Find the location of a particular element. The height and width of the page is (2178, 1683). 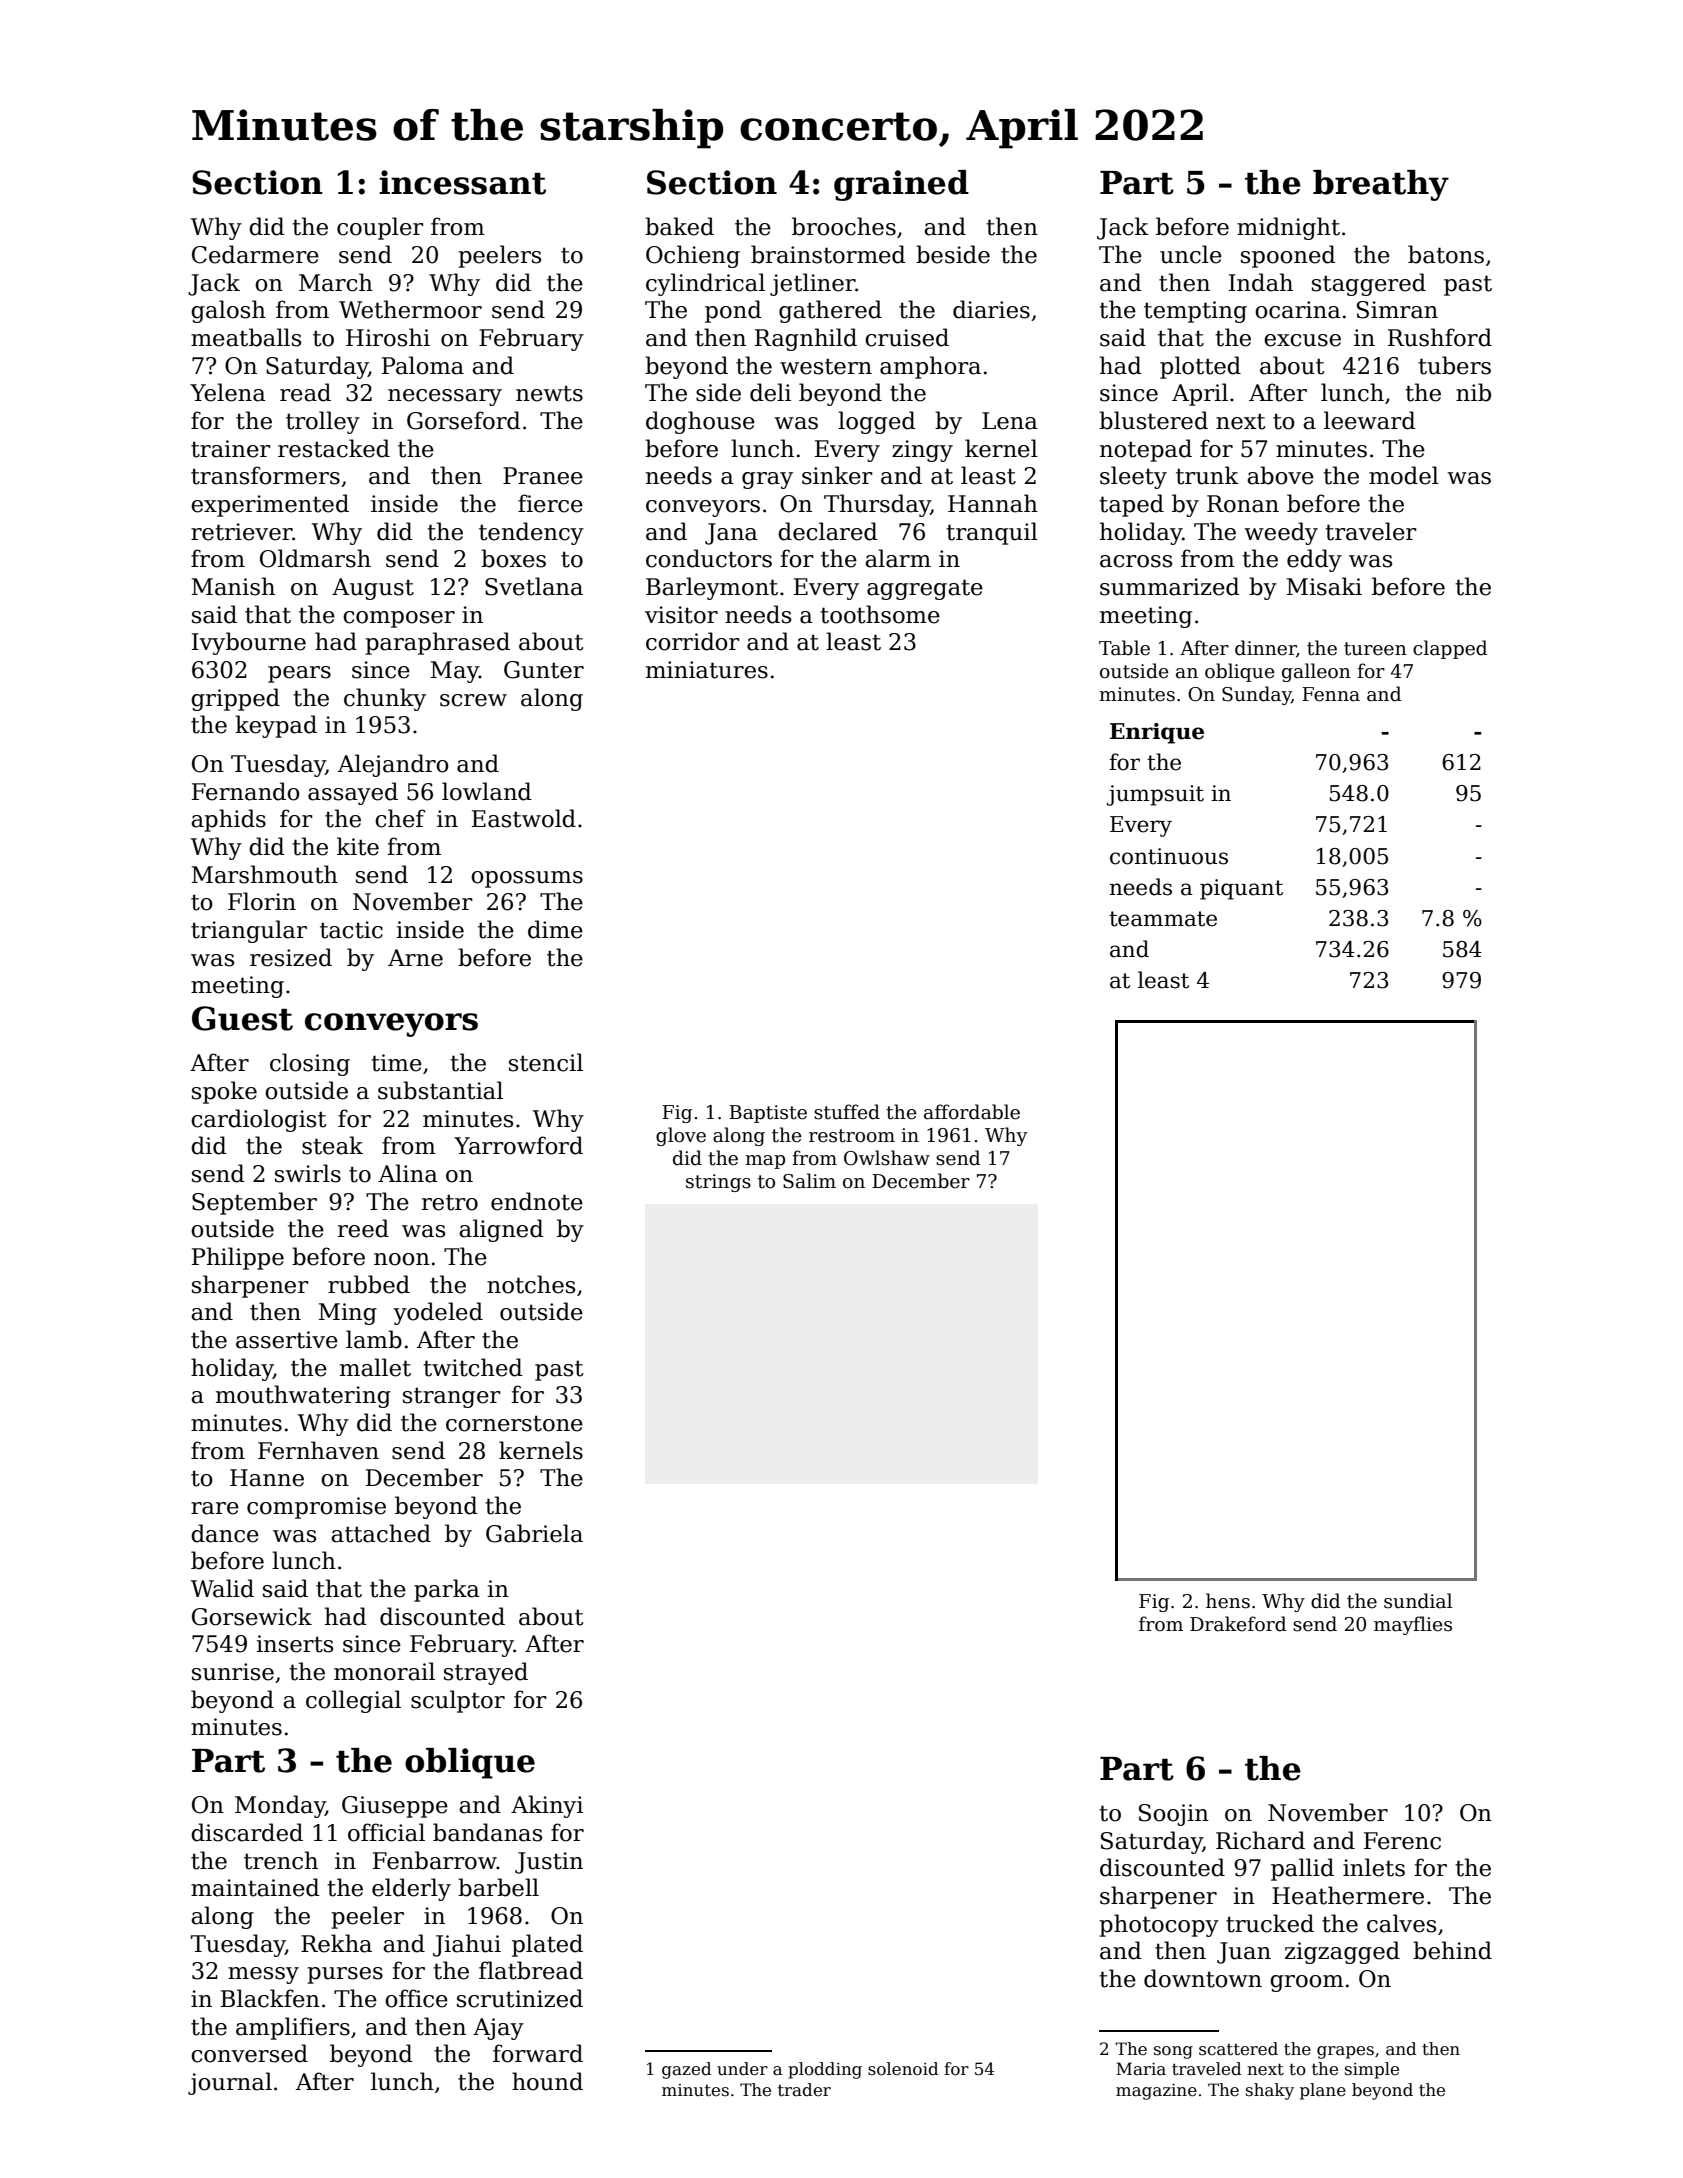

solenoid is located at coordinates (903, 2069).
